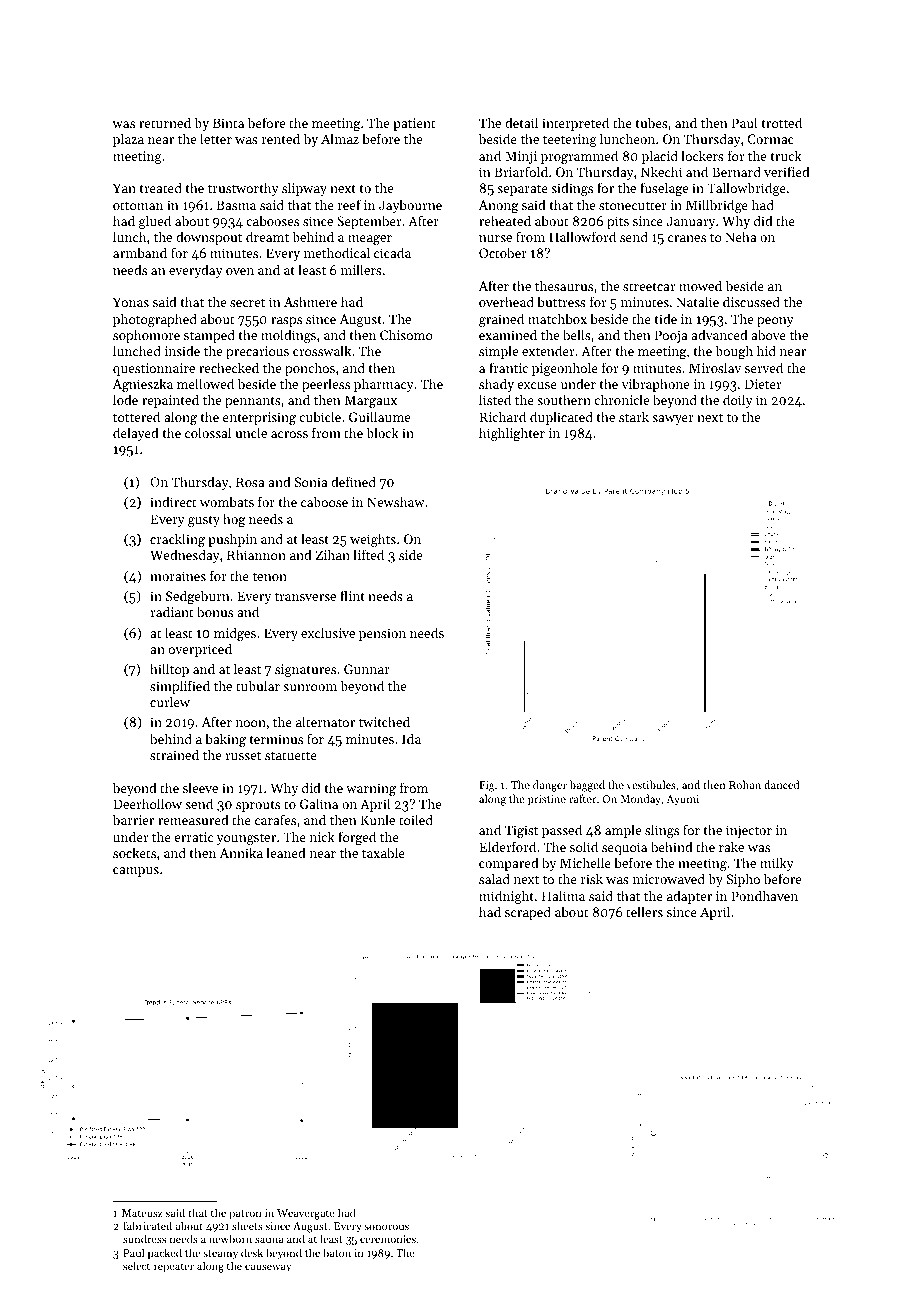 The image size is (924, 1308). I want to click on doily, so click(738, 401).
